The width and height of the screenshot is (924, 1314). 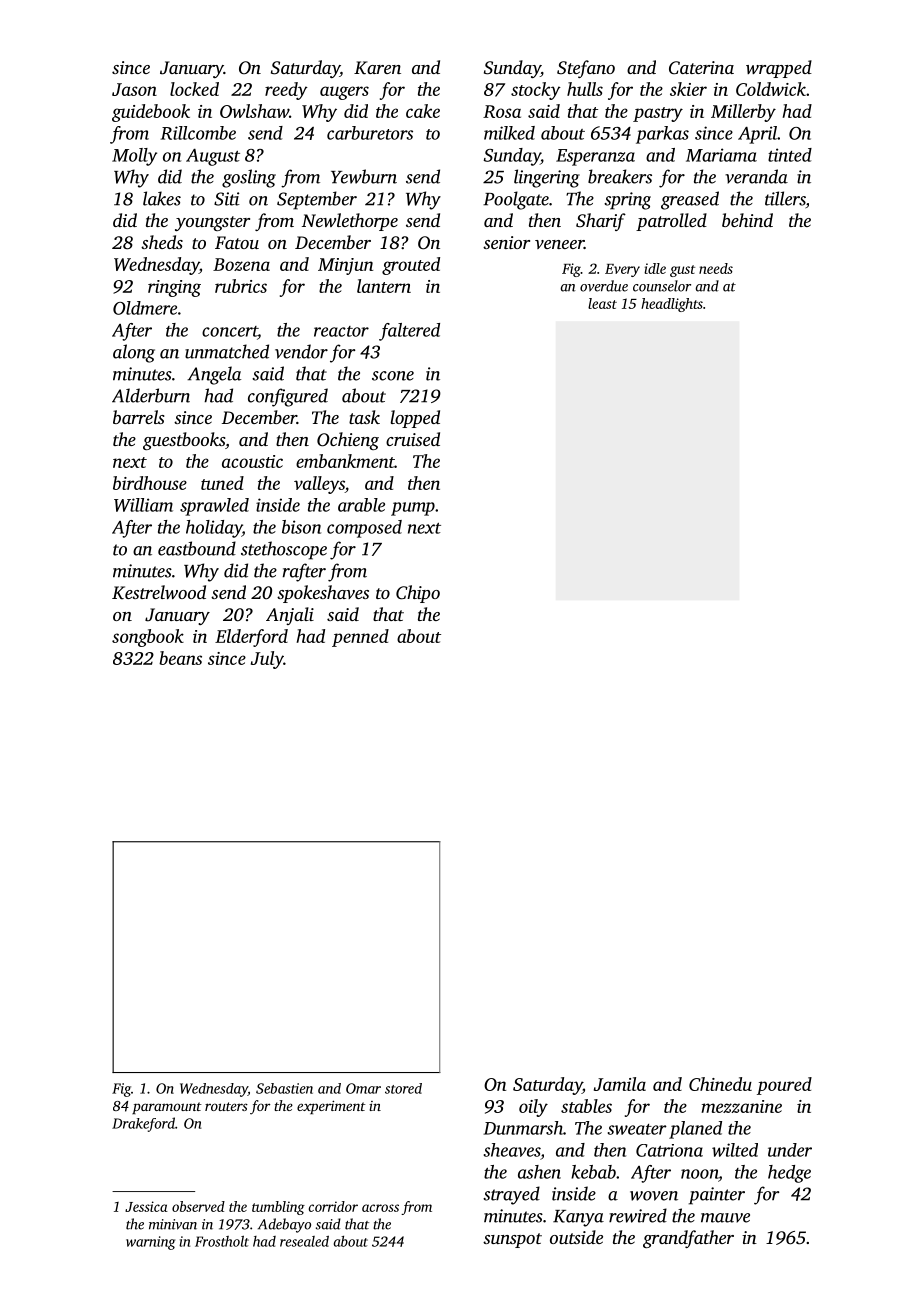 I want to click on resealed, so click(x=304, y=1241).
